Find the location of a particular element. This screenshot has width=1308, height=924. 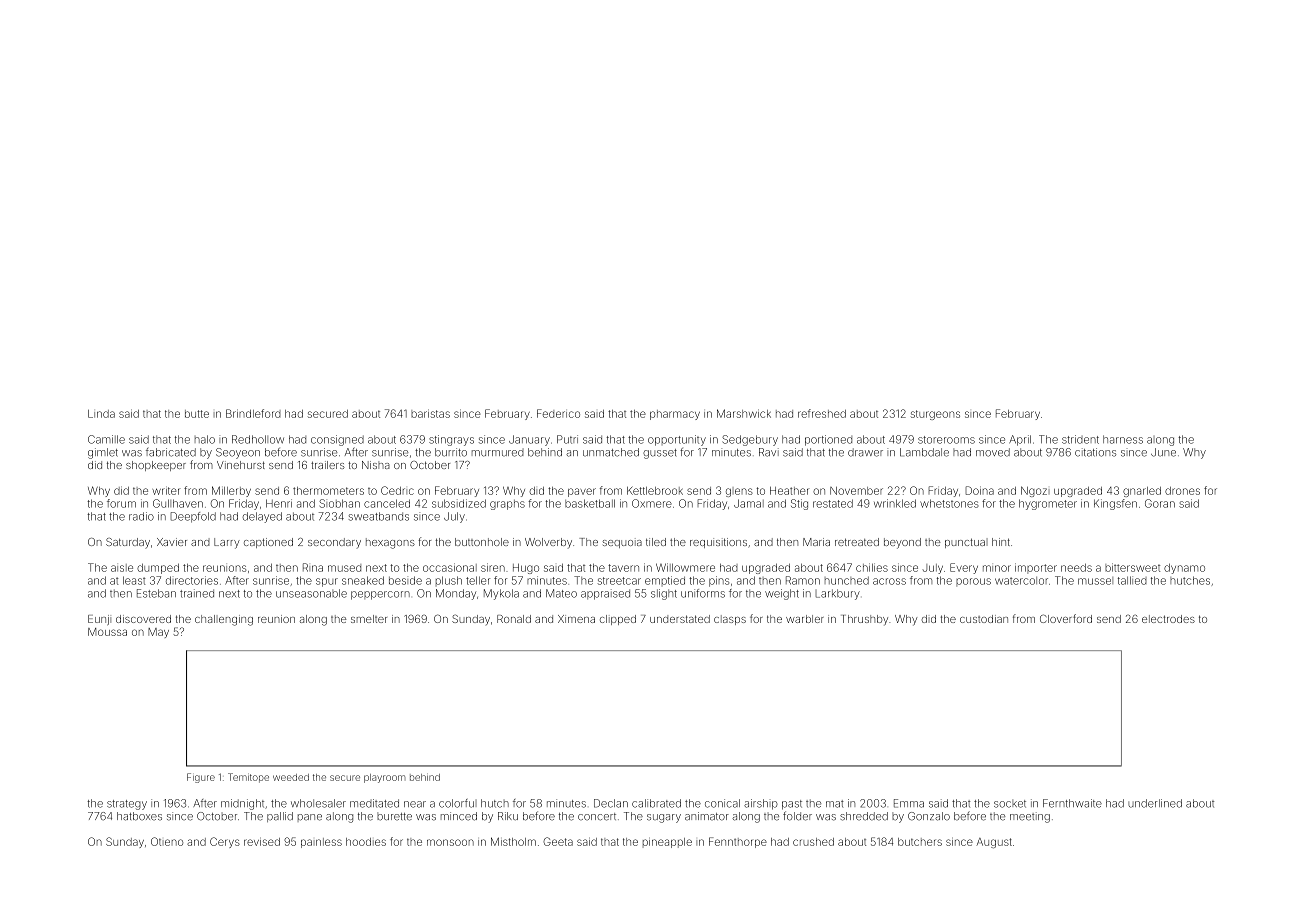

Cloverford is located at coordinates (1066, 618).
